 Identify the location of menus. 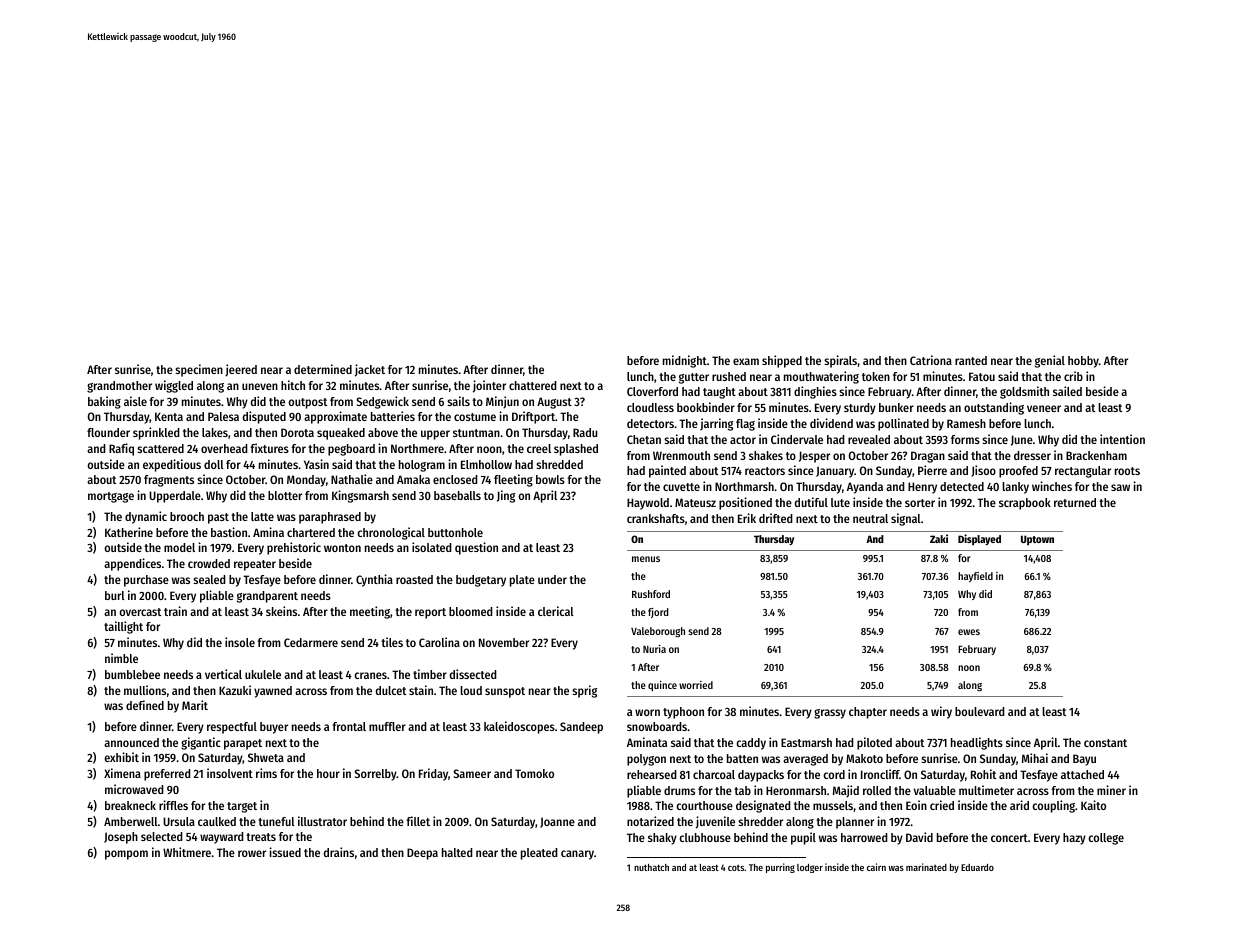
(646, 559).
